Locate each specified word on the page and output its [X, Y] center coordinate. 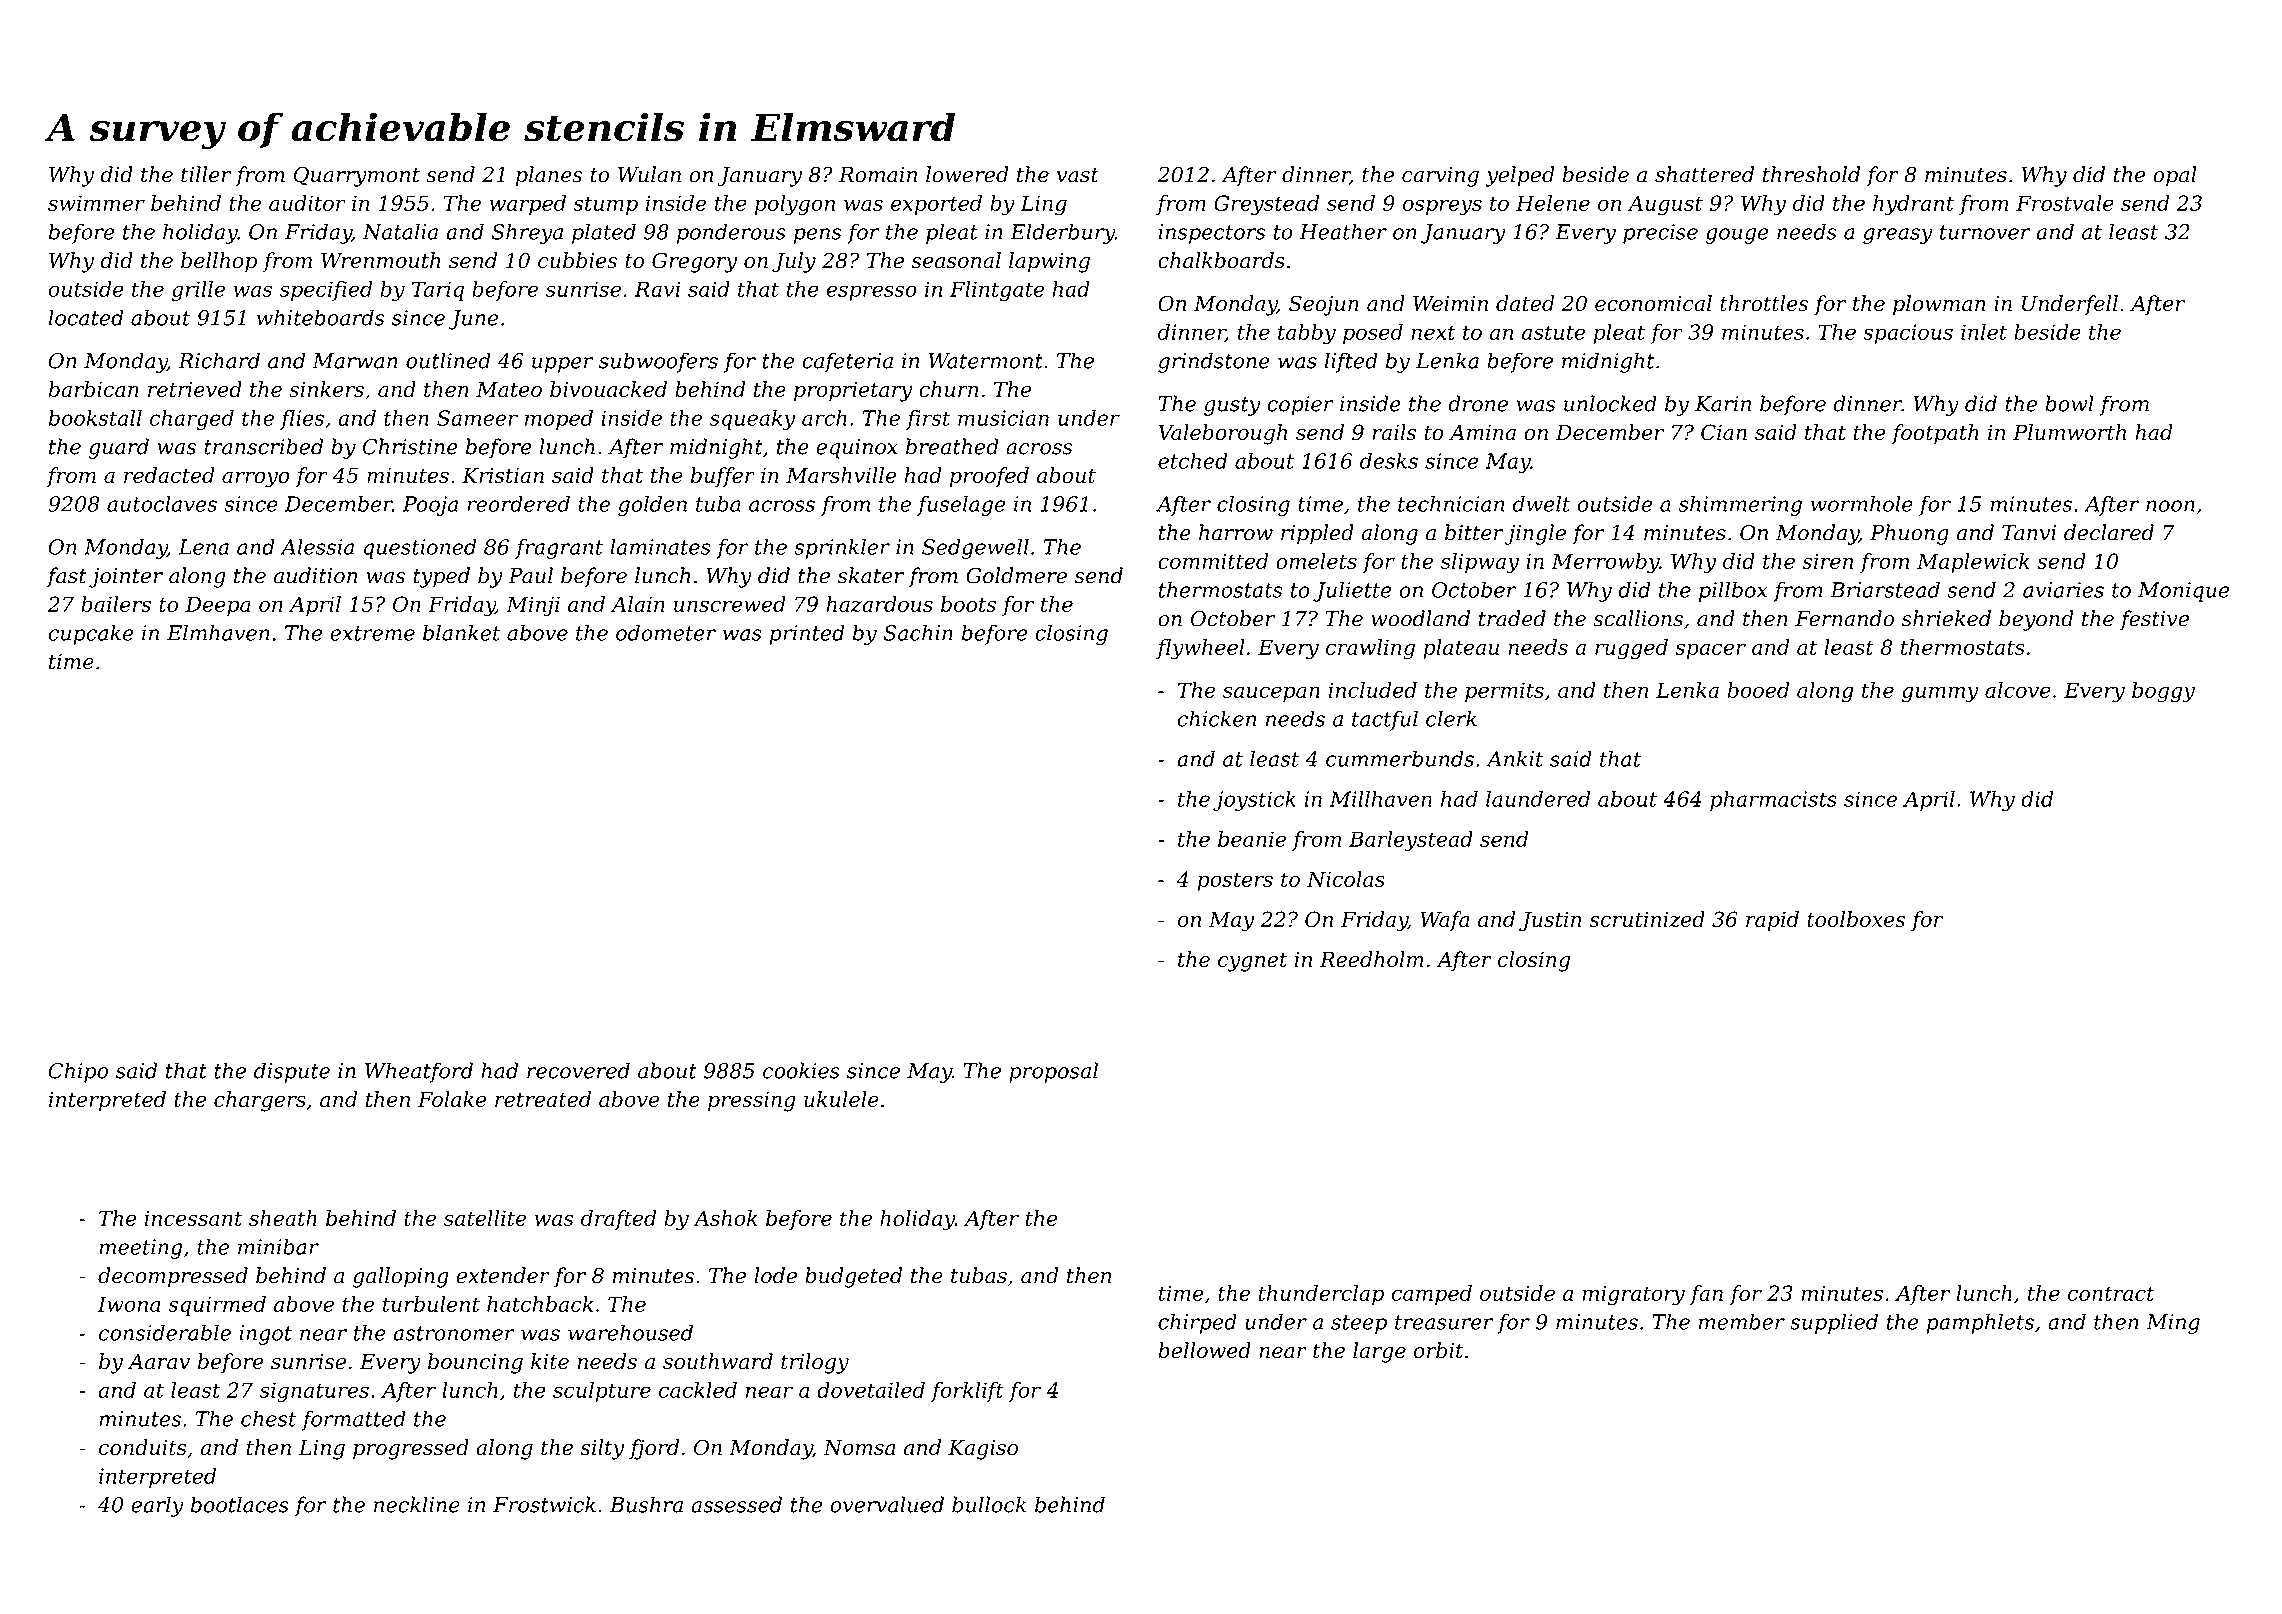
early [157, 1506]
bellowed [1204, 1350]
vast [1078, 175]
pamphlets [1980, 1323]
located [86, 317]
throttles [1764, 303]
